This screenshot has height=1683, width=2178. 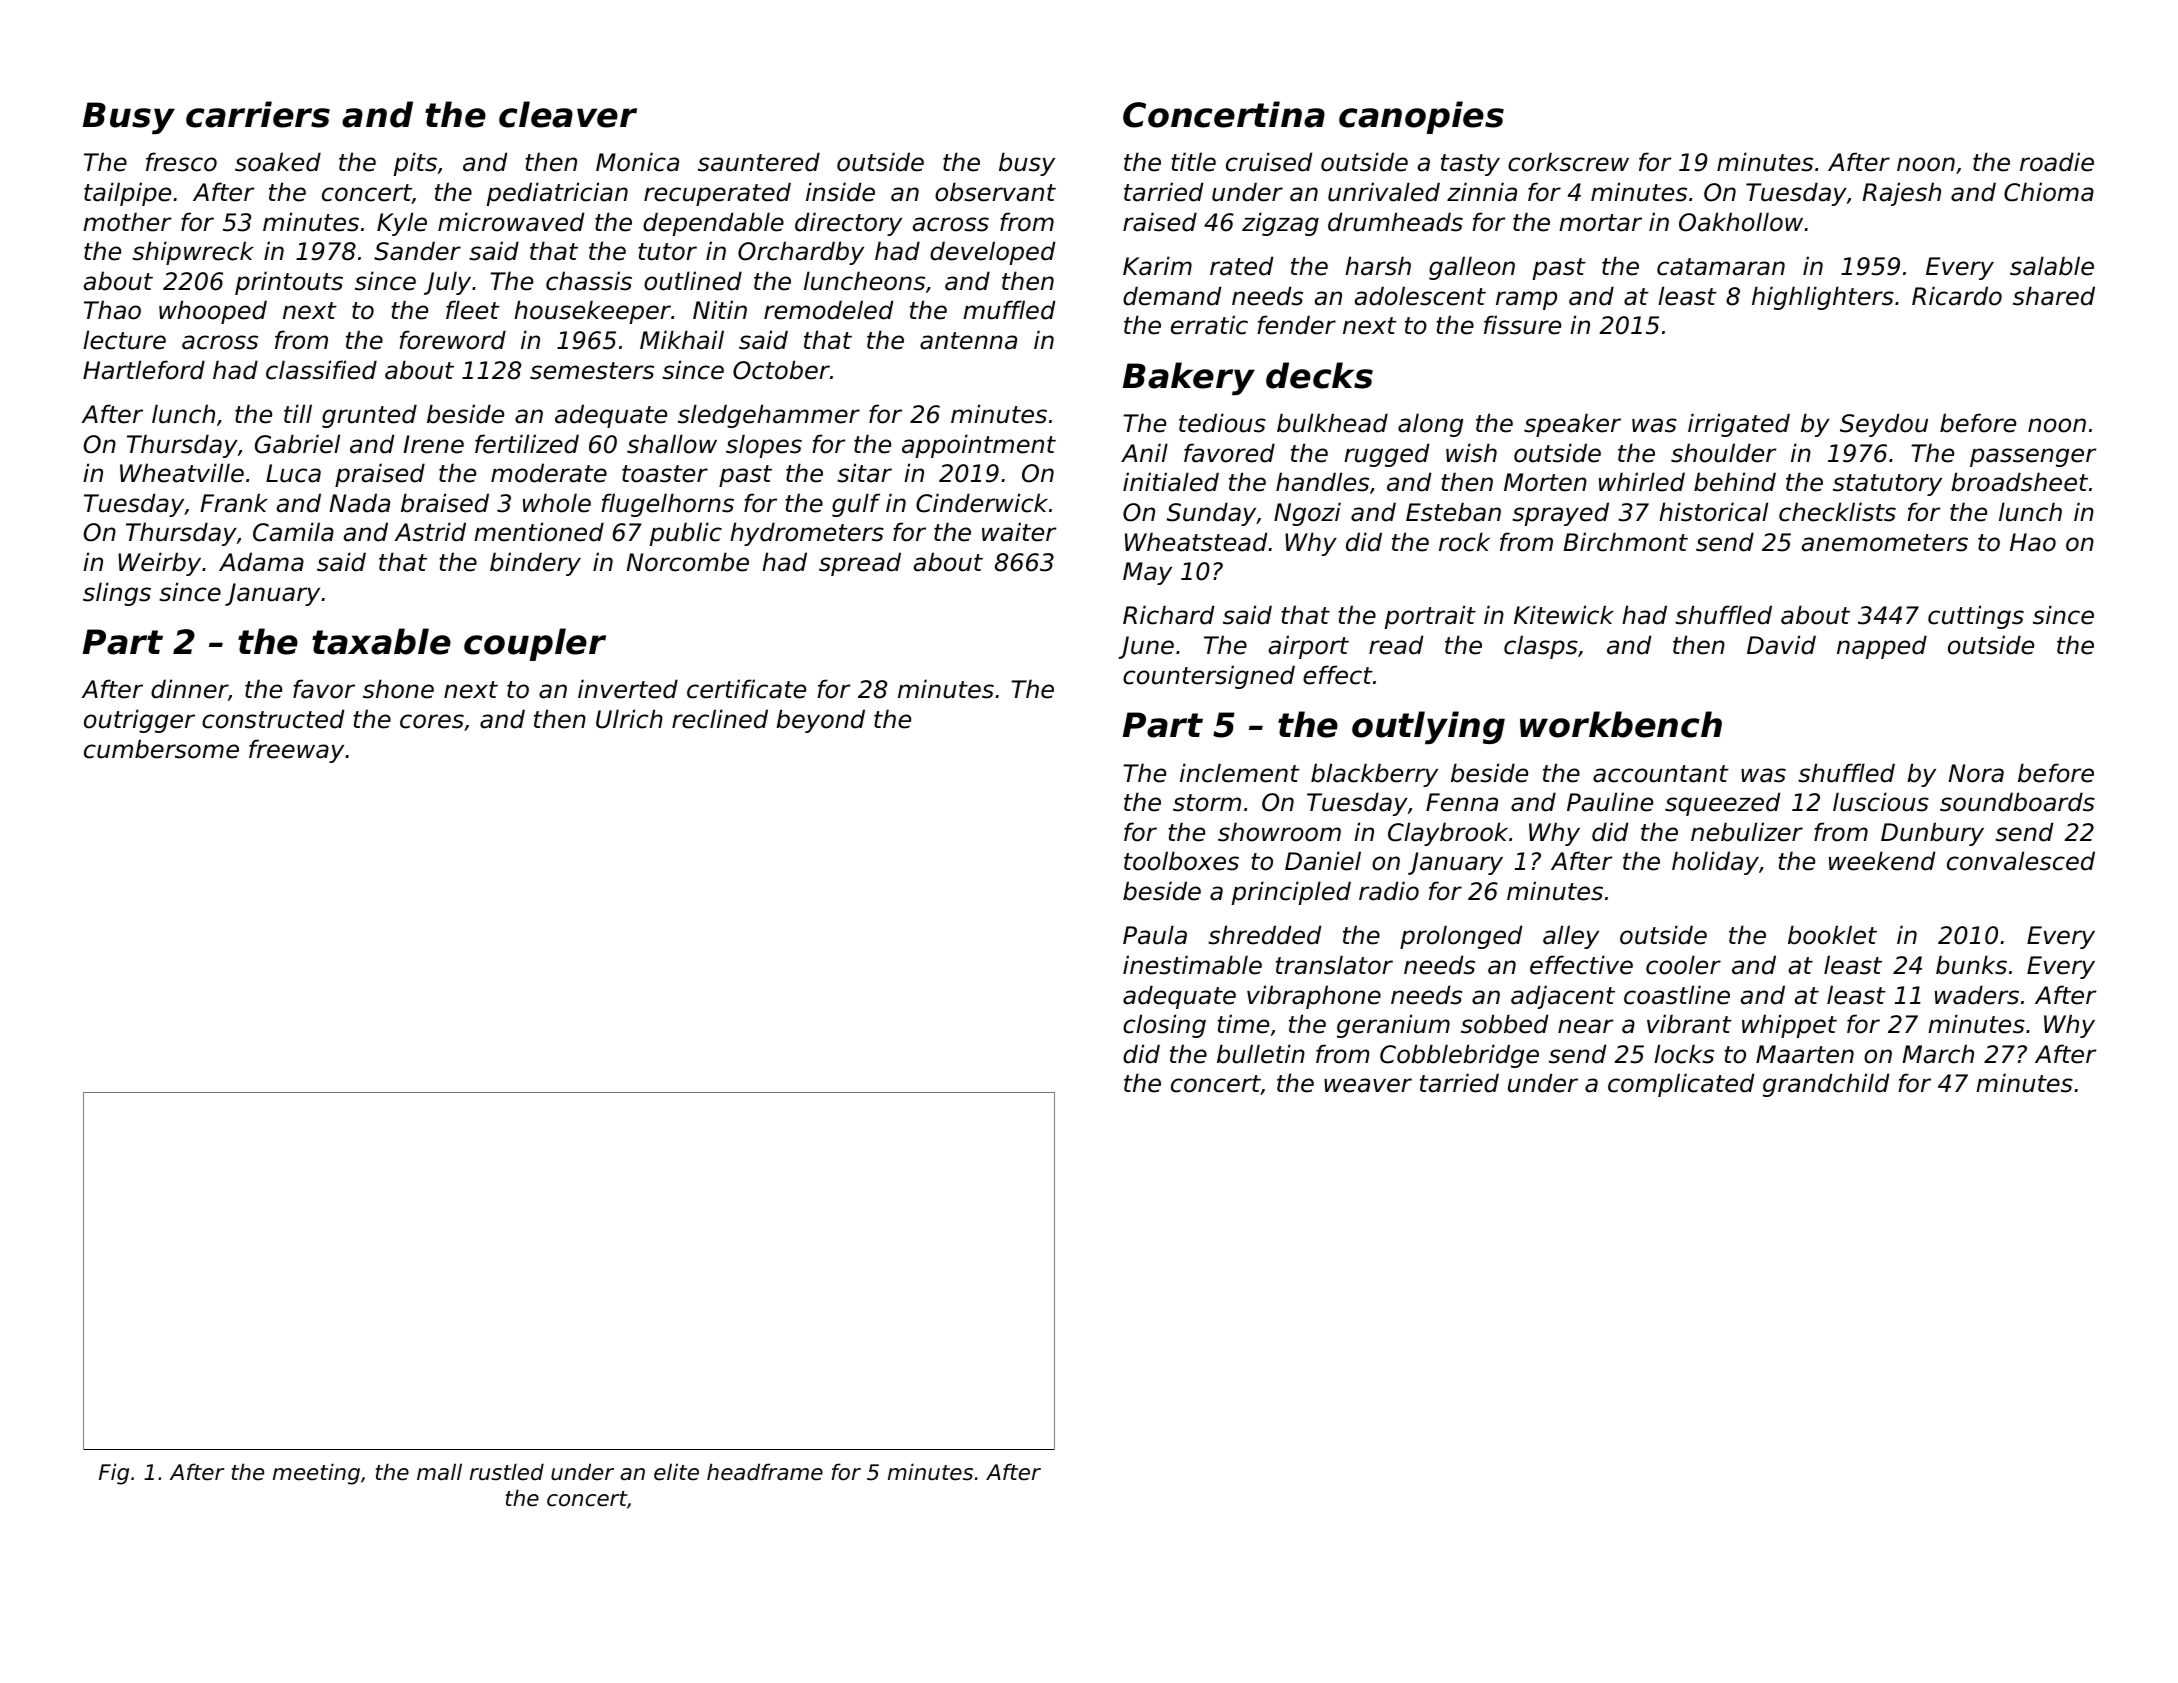 I want to click on developed, so click(x=992, y=253).
